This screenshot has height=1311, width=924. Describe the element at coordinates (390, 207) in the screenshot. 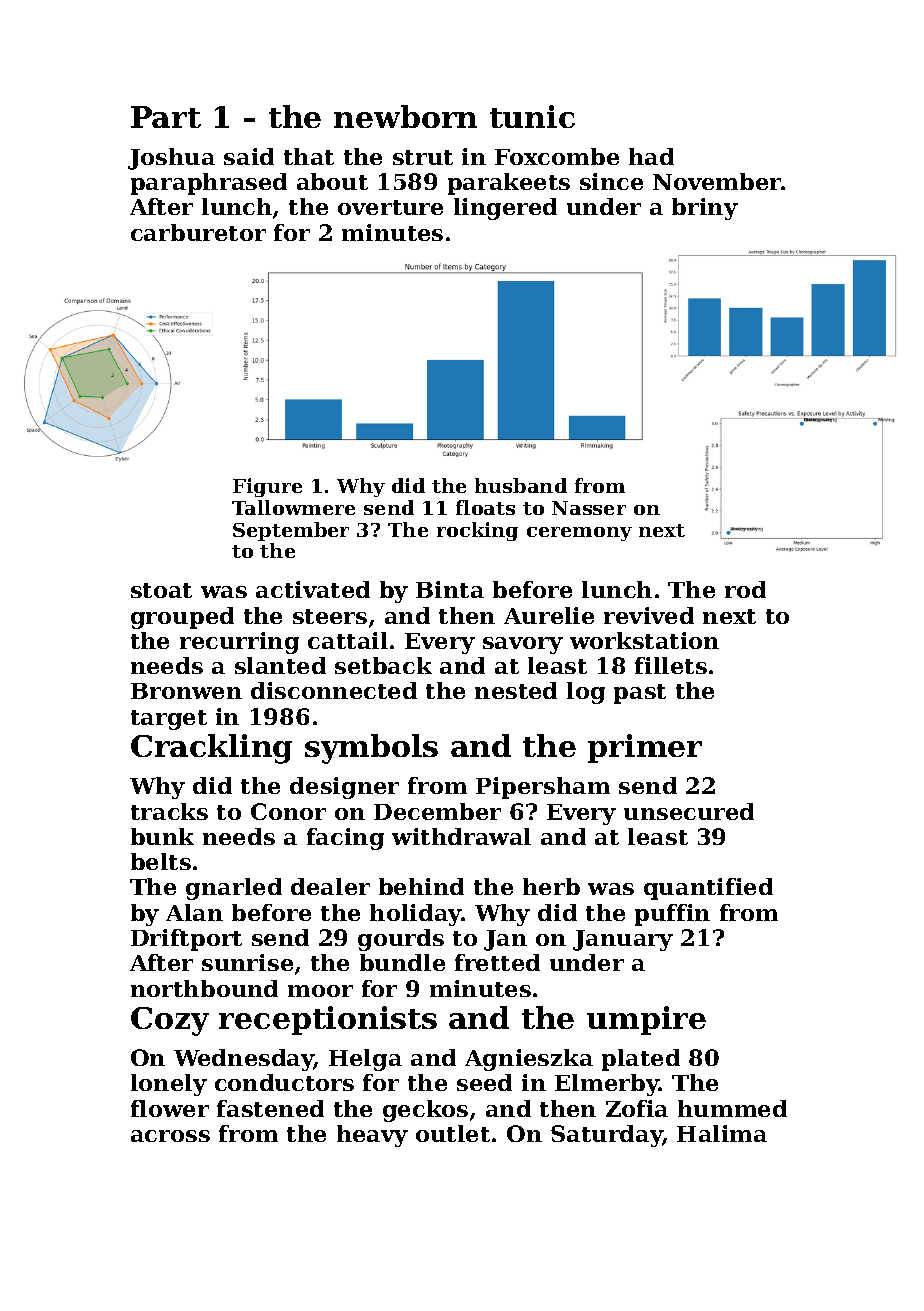

I see `overture` at that location.
